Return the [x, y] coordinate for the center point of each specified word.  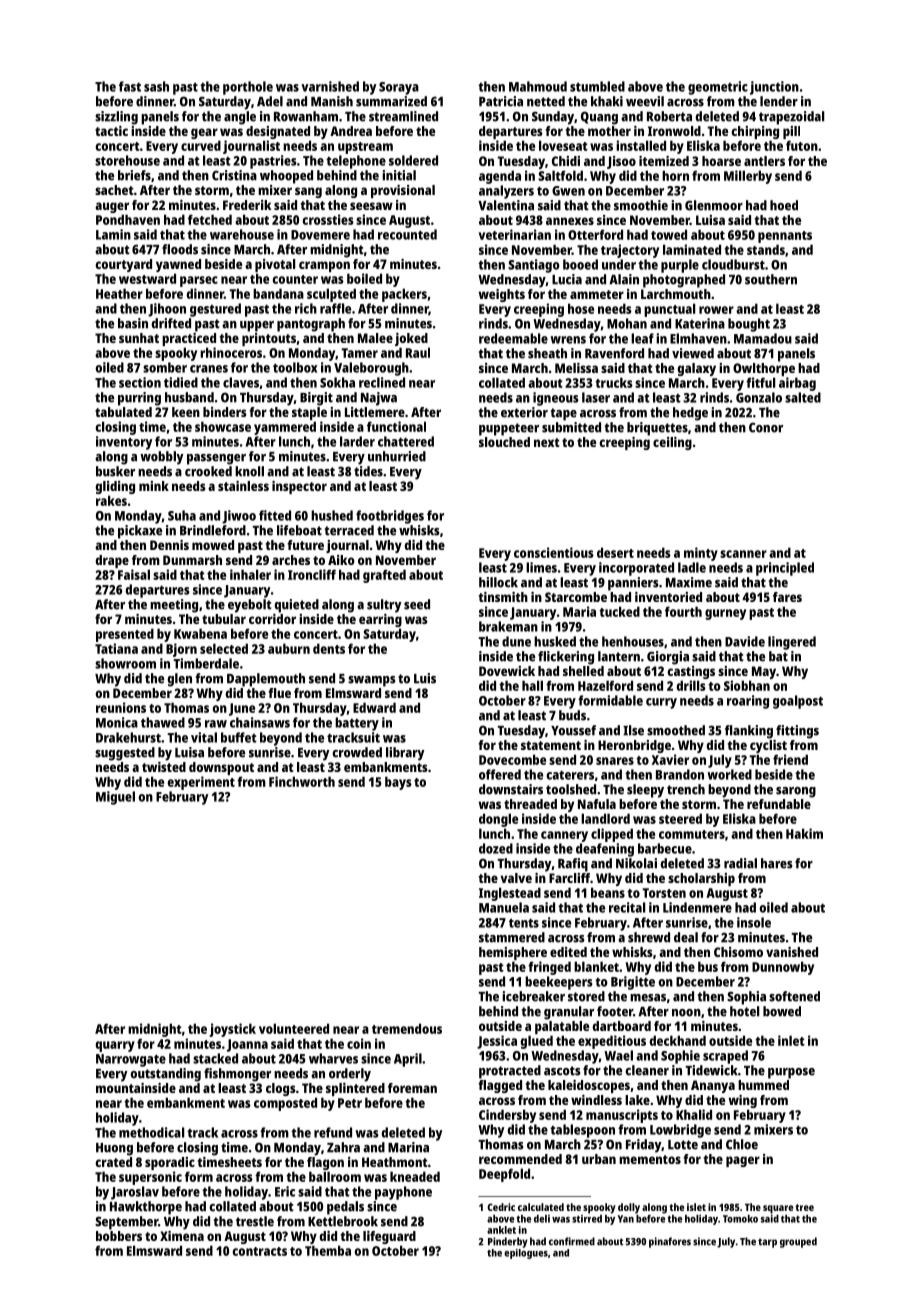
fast [130, 86]
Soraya [399, 88]
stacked [215, 1058]
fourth [683, 611]
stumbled [597, 86]
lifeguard [389, 1237]
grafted [384, 576]
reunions [121, 707]
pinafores [670, 1242]
